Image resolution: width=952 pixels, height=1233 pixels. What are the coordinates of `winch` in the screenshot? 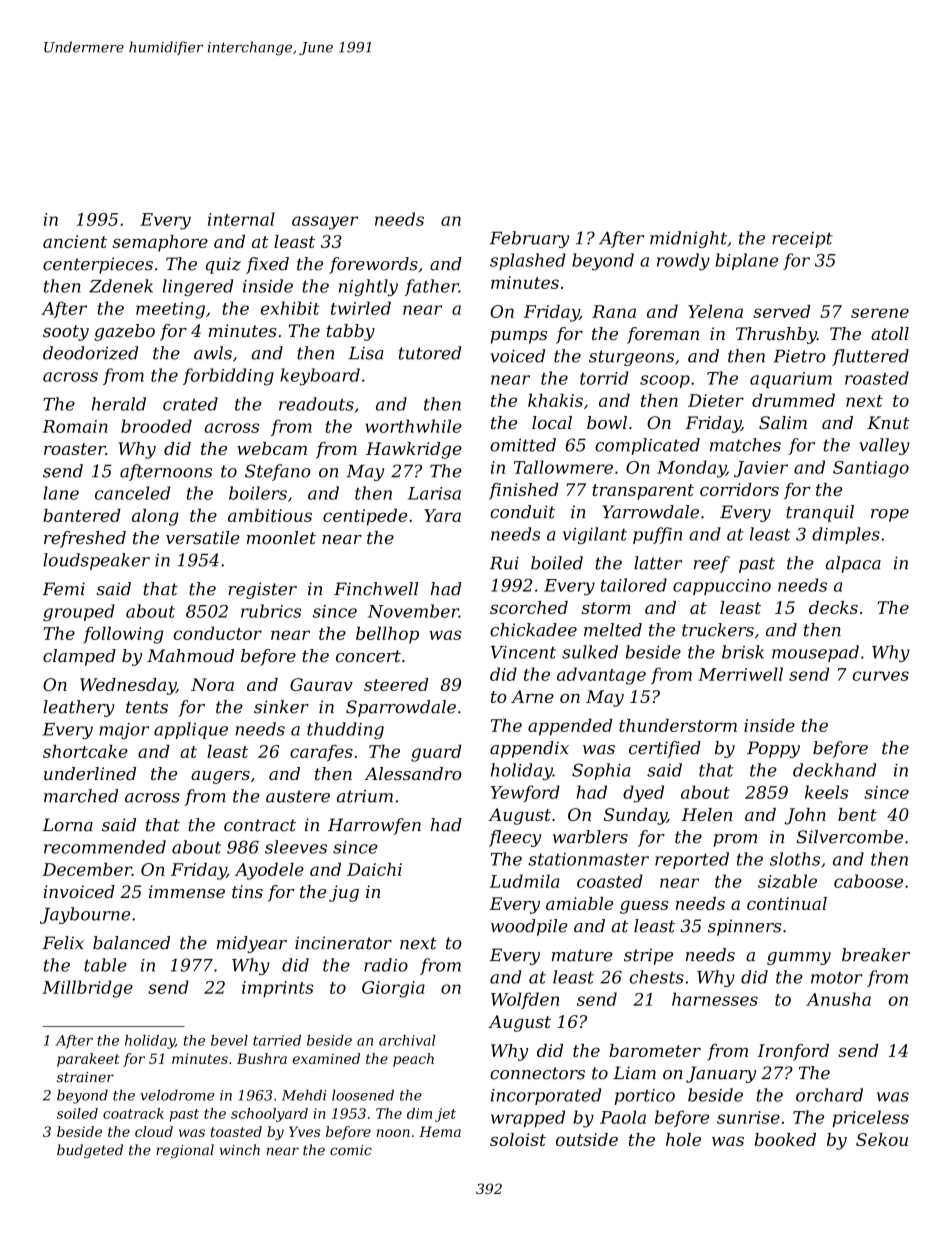 It's located at (240, 1150).
